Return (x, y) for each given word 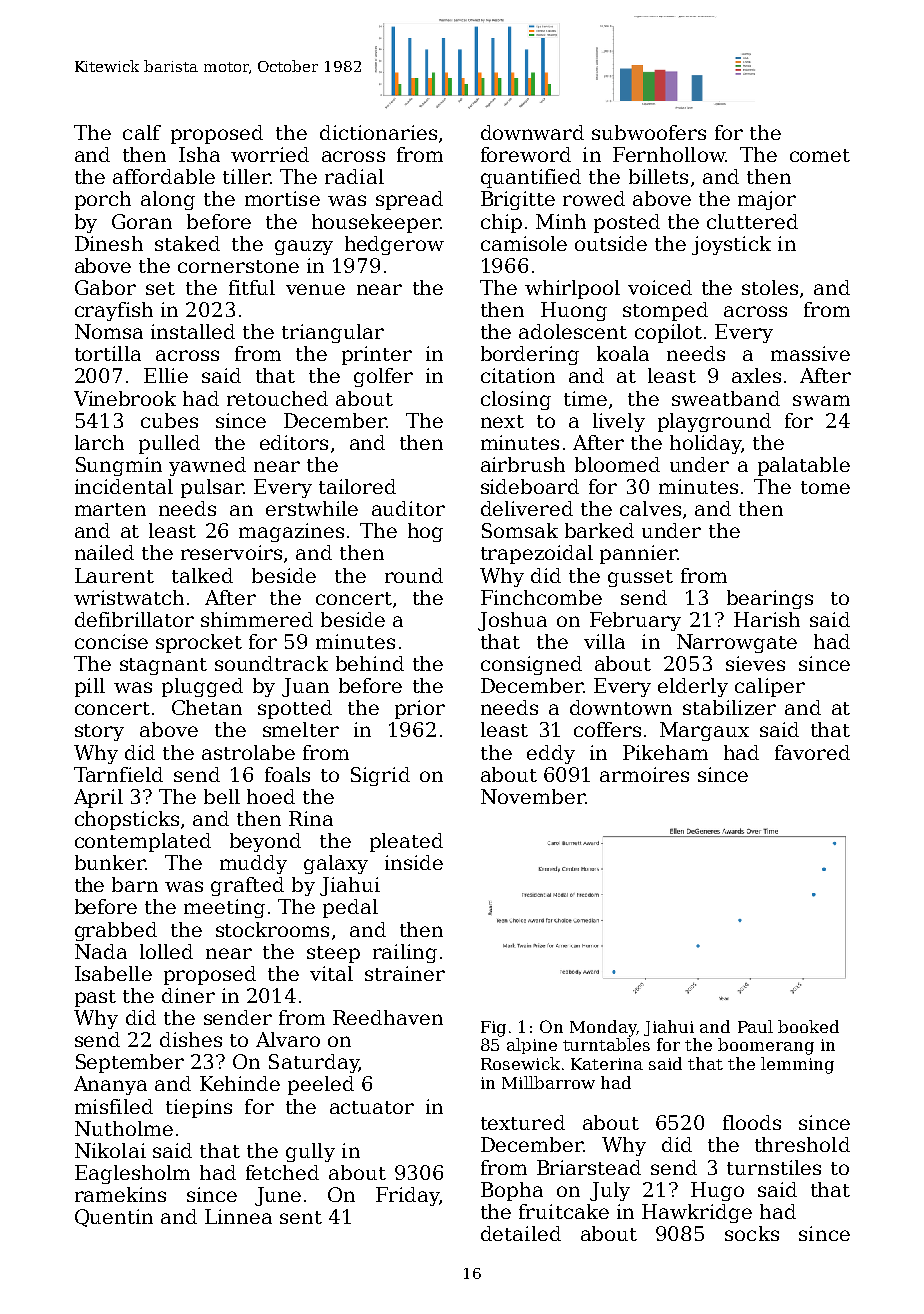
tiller (246, 176)
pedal (350, 908)
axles (756, 375)
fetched (282, 1172)
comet (820, 155)
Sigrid (380, 776)
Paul (755, 1026)
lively (619, 422)
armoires (644, 774)
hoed (271, 796)
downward (532, 132)
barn (135, 884)
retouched (277, 398)
